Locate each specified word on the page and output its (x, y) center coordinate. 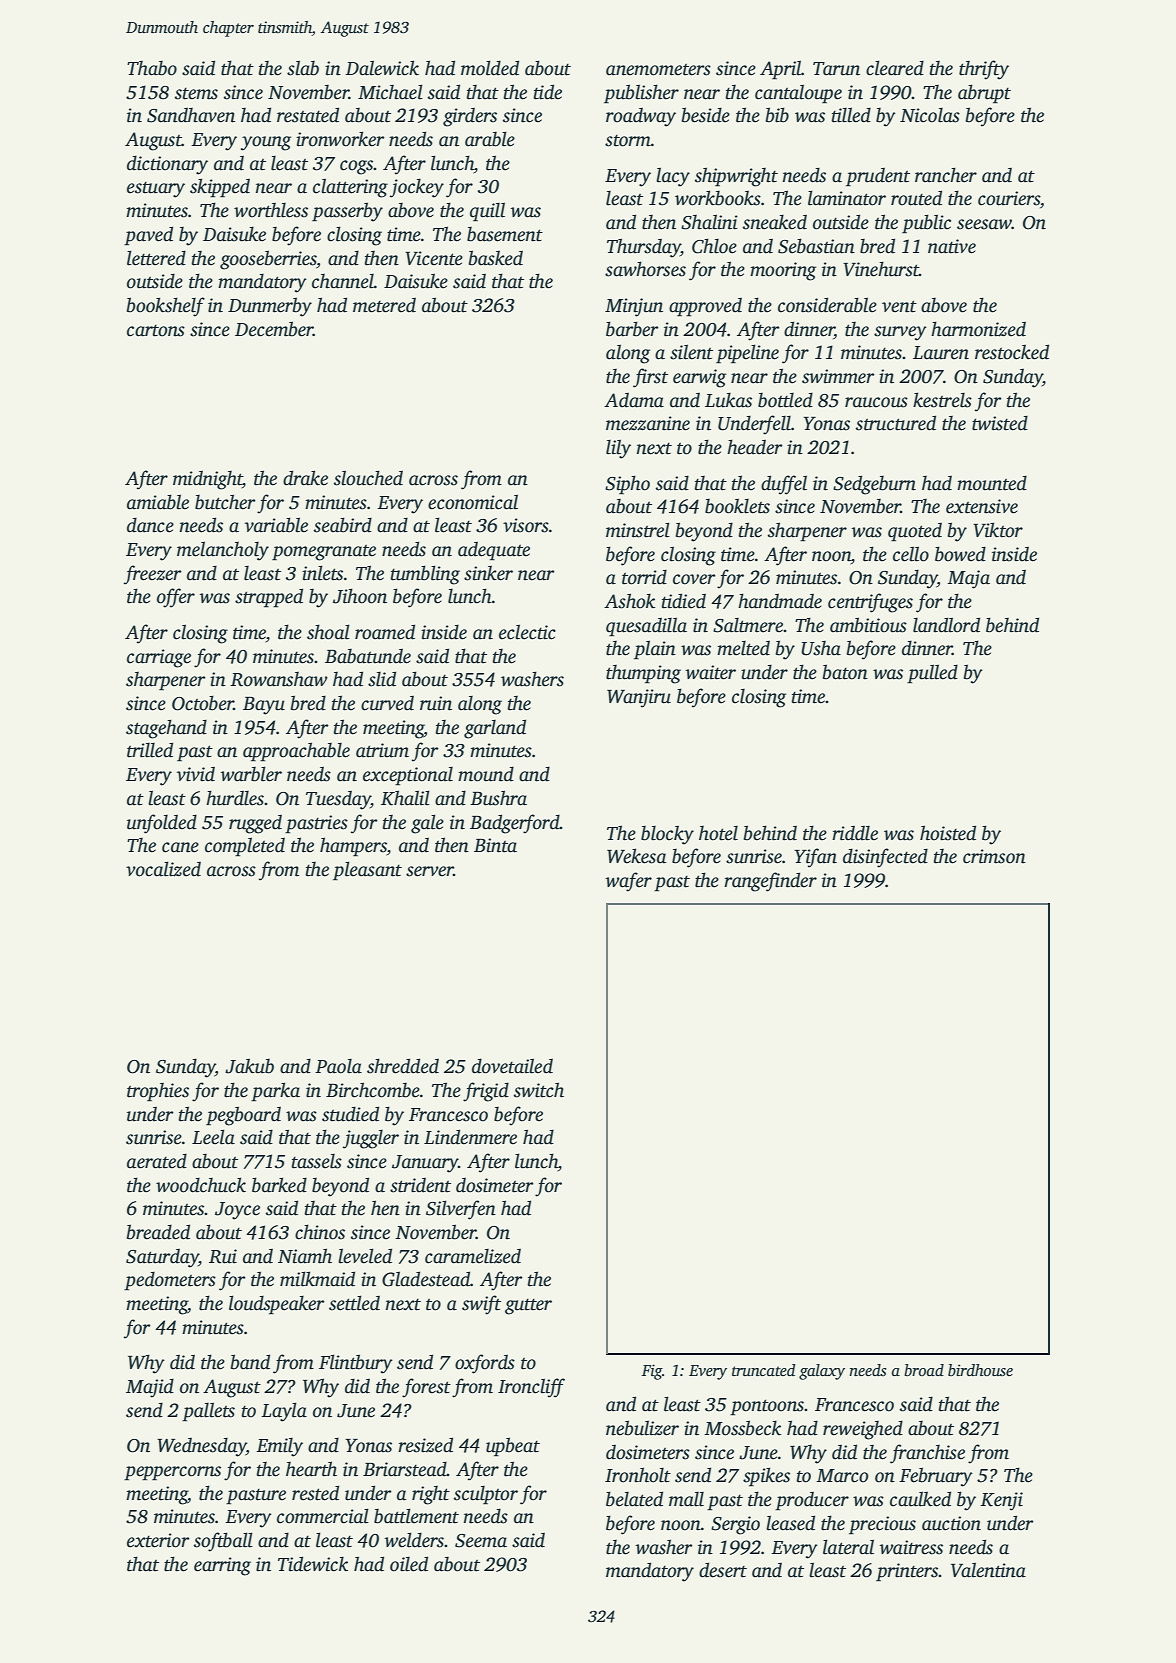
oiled (409, 1564)
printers (907, 1572)
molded (490, 68)
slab (303, 68)
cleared (895, 68)
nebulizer (642, 1428)
